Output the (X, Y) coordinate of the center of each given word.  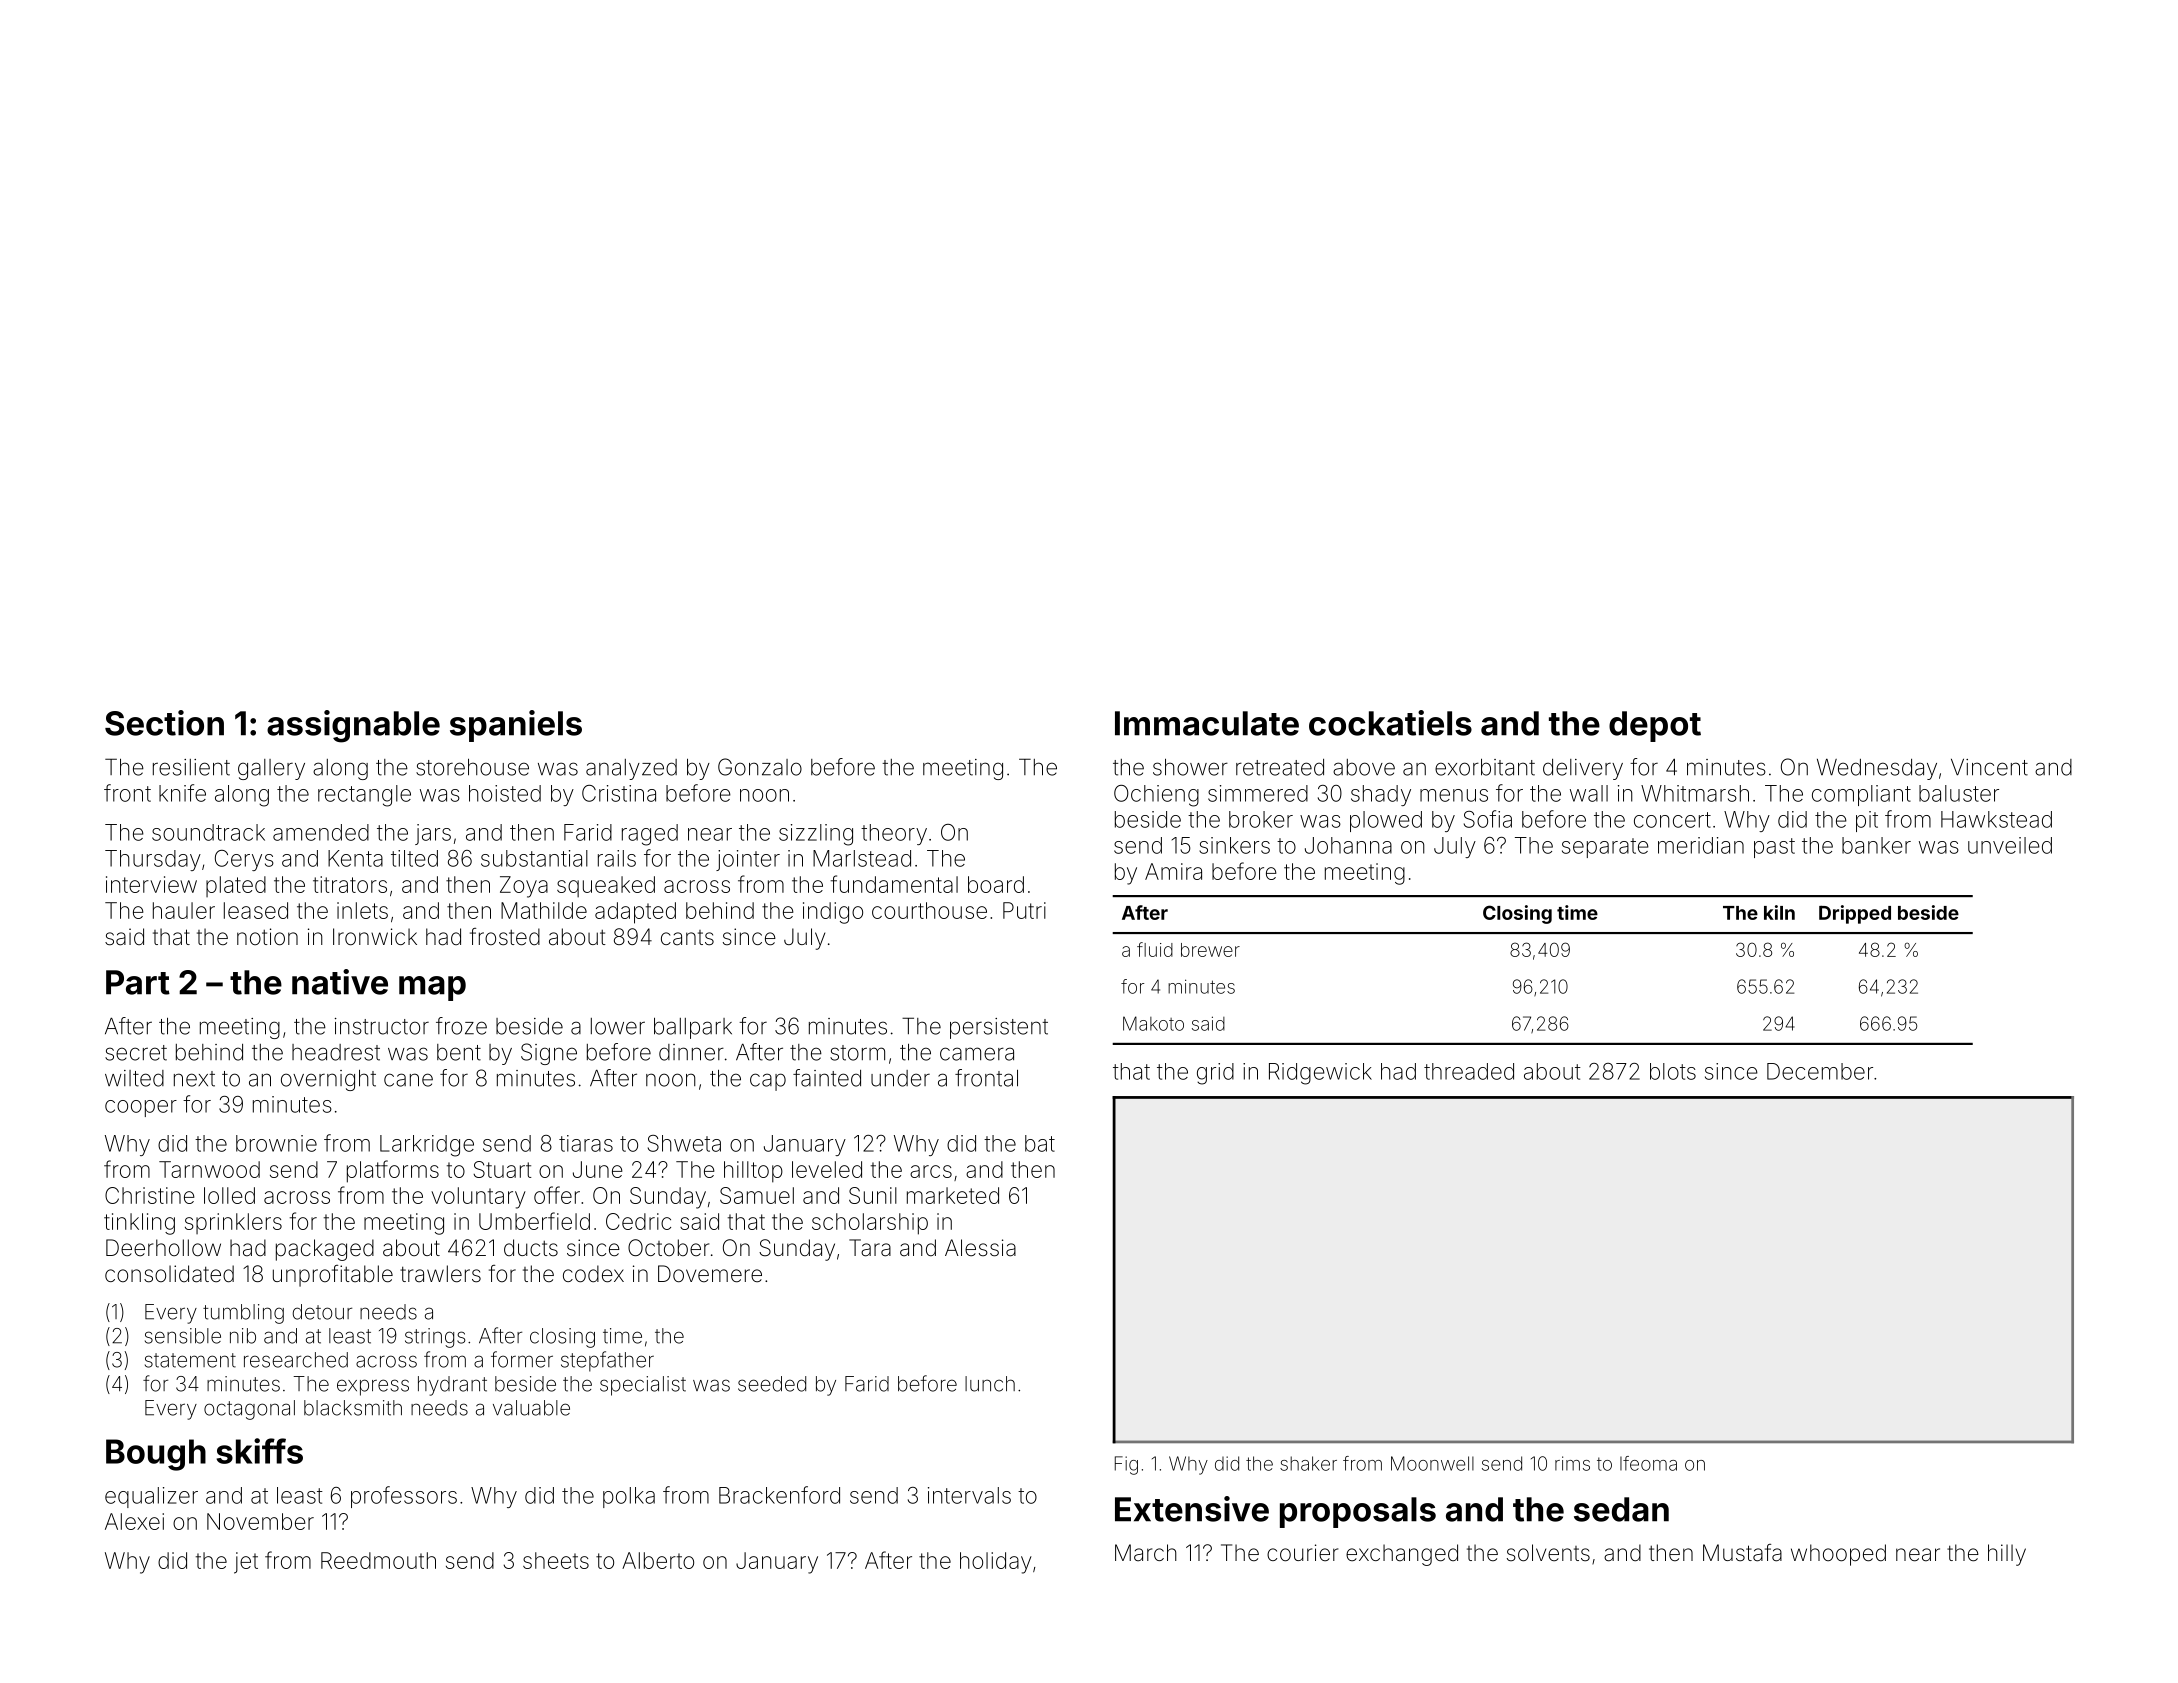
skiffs (260, 1451)
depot (1655, 726)
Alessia (980, 1248)
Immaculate (1207, 723)
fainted (827, 1078)
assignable (353, 726)
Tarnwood (209, 1169)
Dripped (1855, 914)
